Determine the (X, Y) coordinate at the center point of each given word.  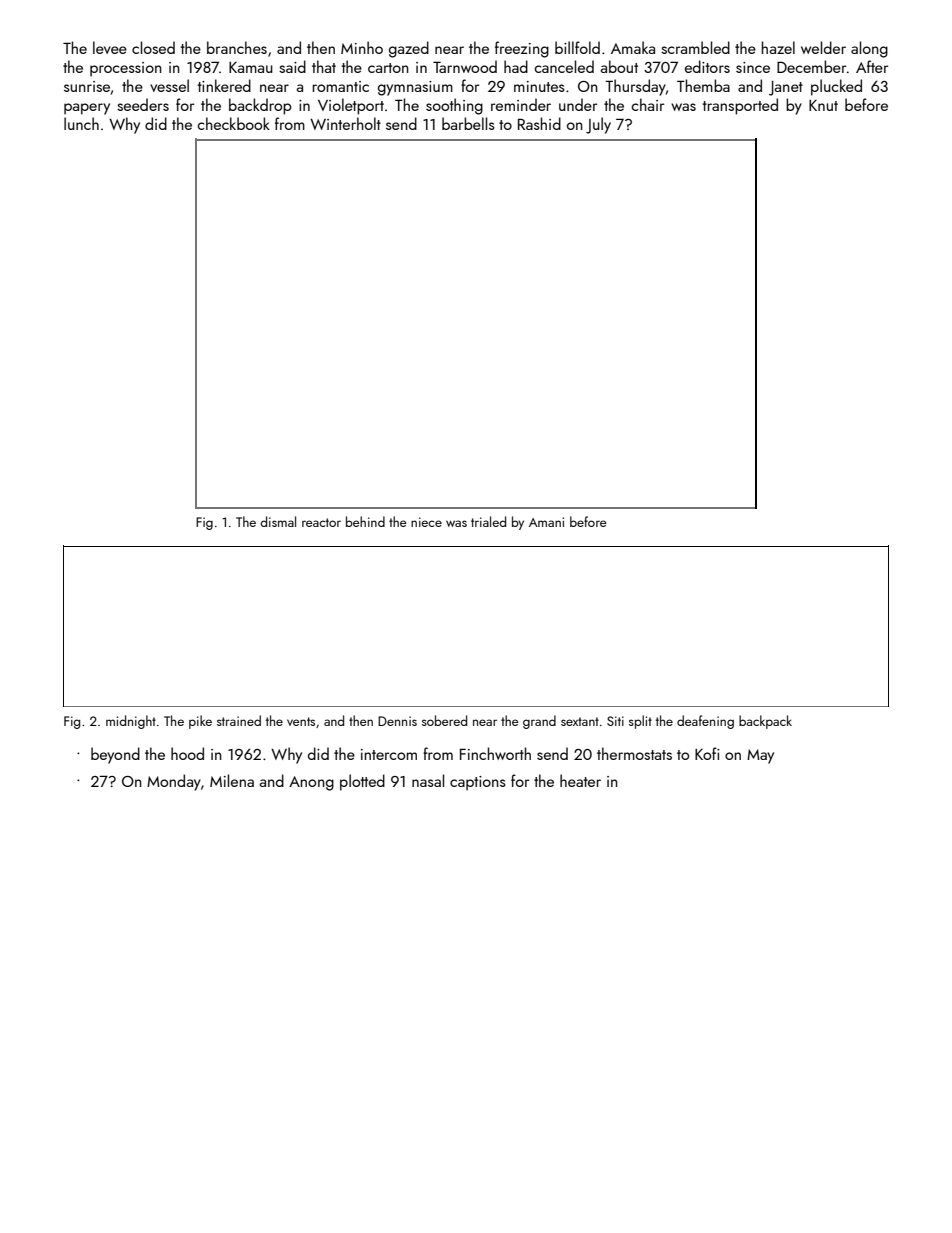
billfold (577, 47)
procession (126, 69)
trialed (488, 521)
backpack (765, 722)
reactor (321, 522)
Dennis (397, 721)
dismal (278, 521)
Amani (546, 522)
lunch (81, 123)
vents (301, 721)
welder (823, 47)
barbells (468, 123)
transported (740, 106)
